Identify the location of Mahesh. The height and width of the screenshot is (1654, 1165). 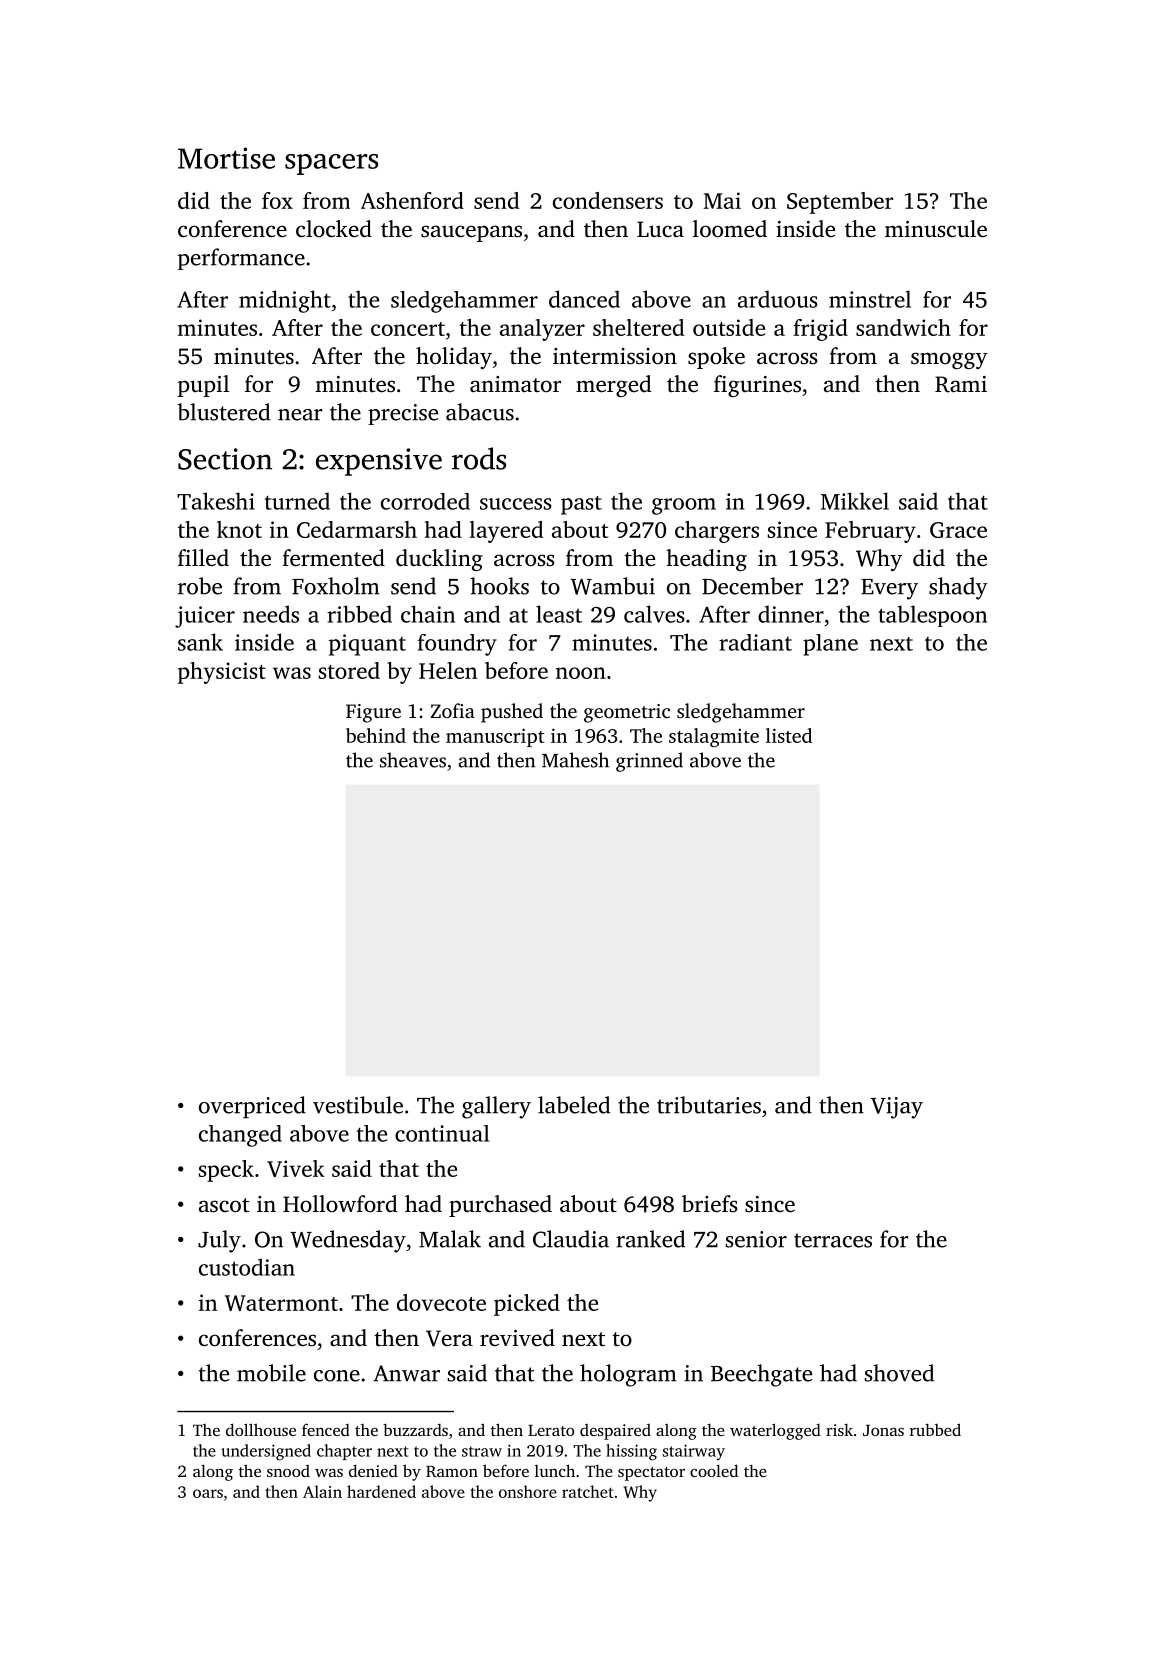
(575, 760).
